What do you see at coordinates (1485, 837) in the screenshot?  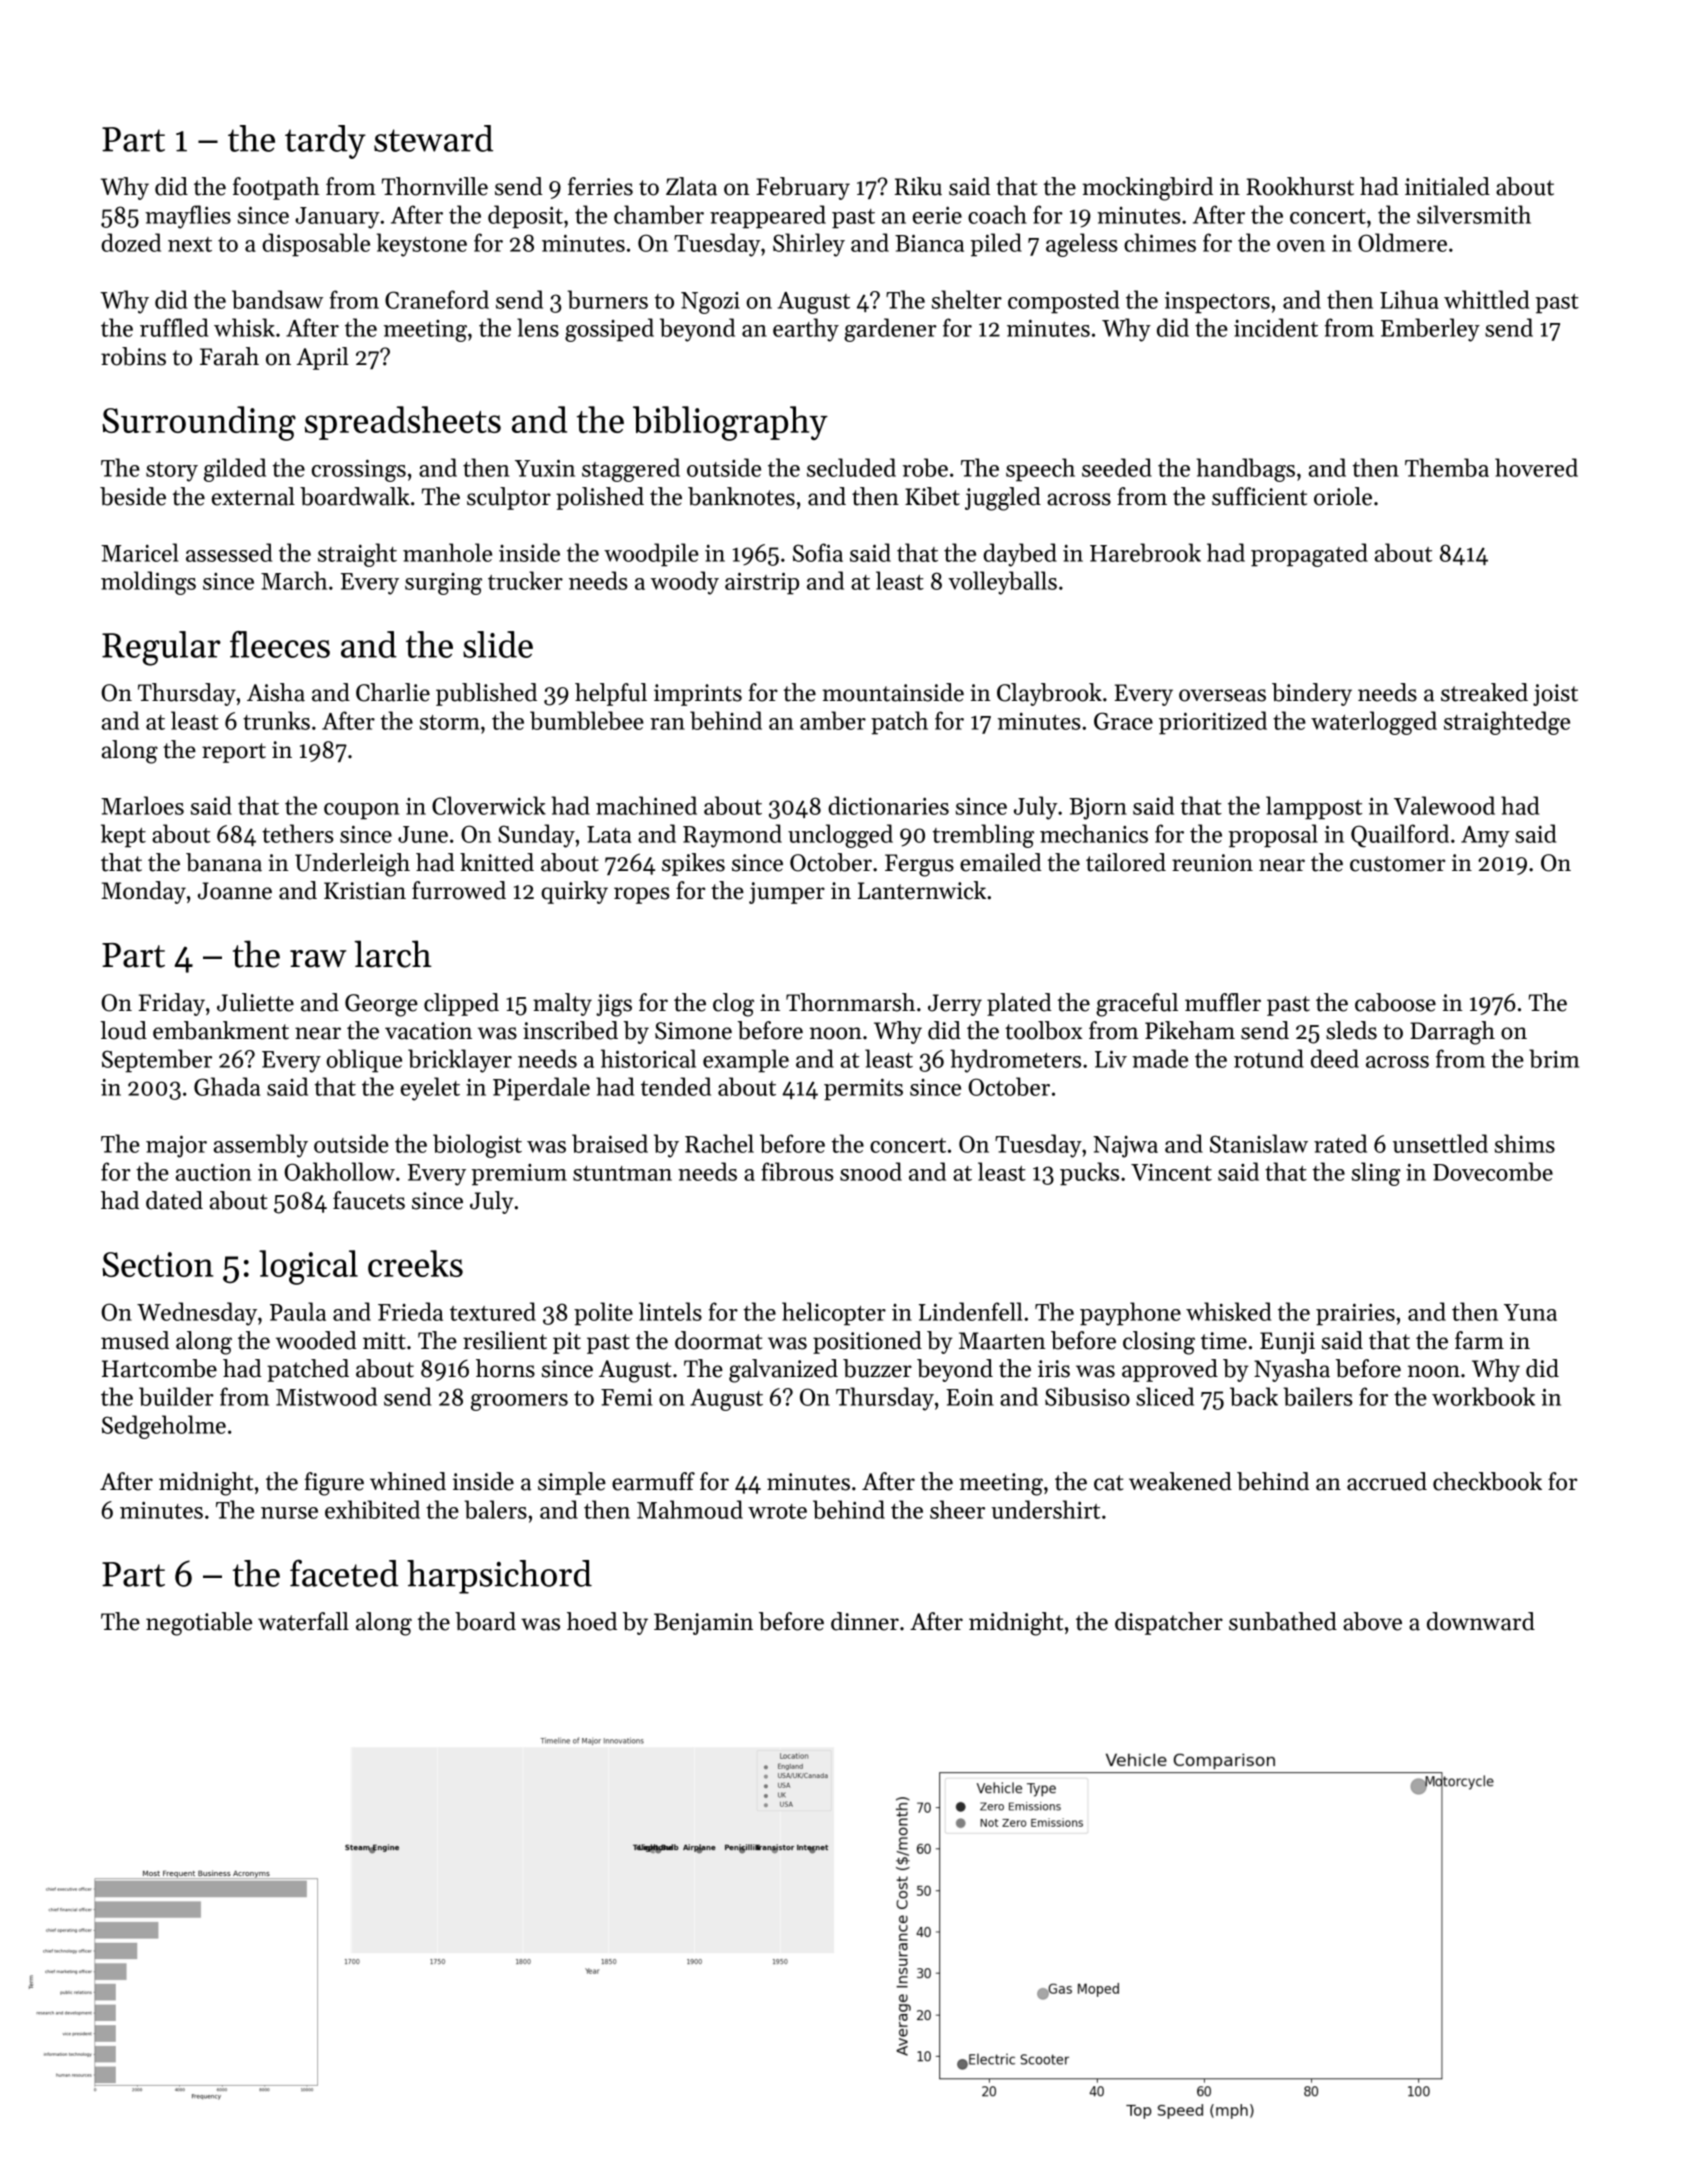 I see `Amy` at bounding box center [1485, 837].
